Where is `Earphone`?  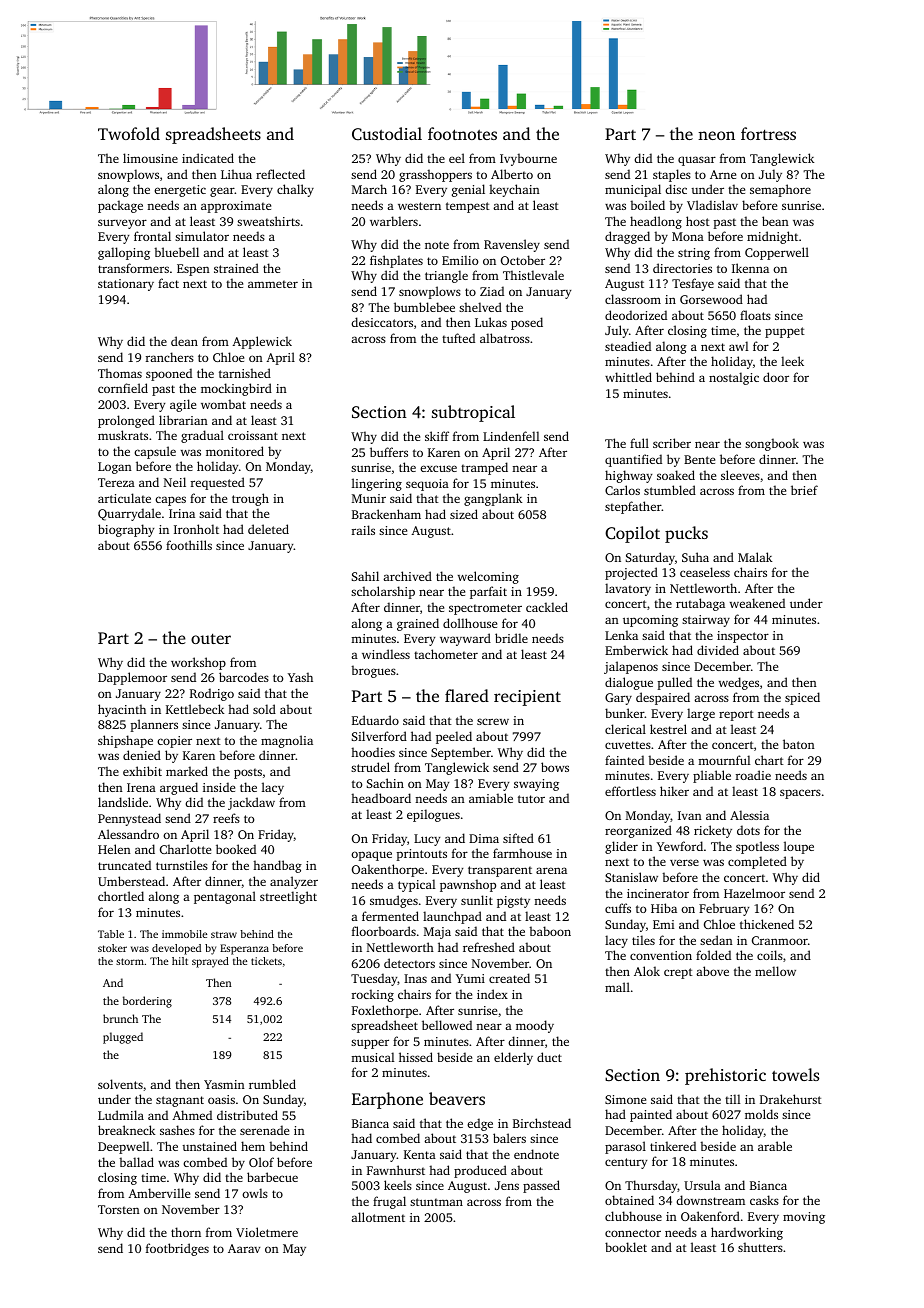
Earphone is located at coordinates (387, 1100).
